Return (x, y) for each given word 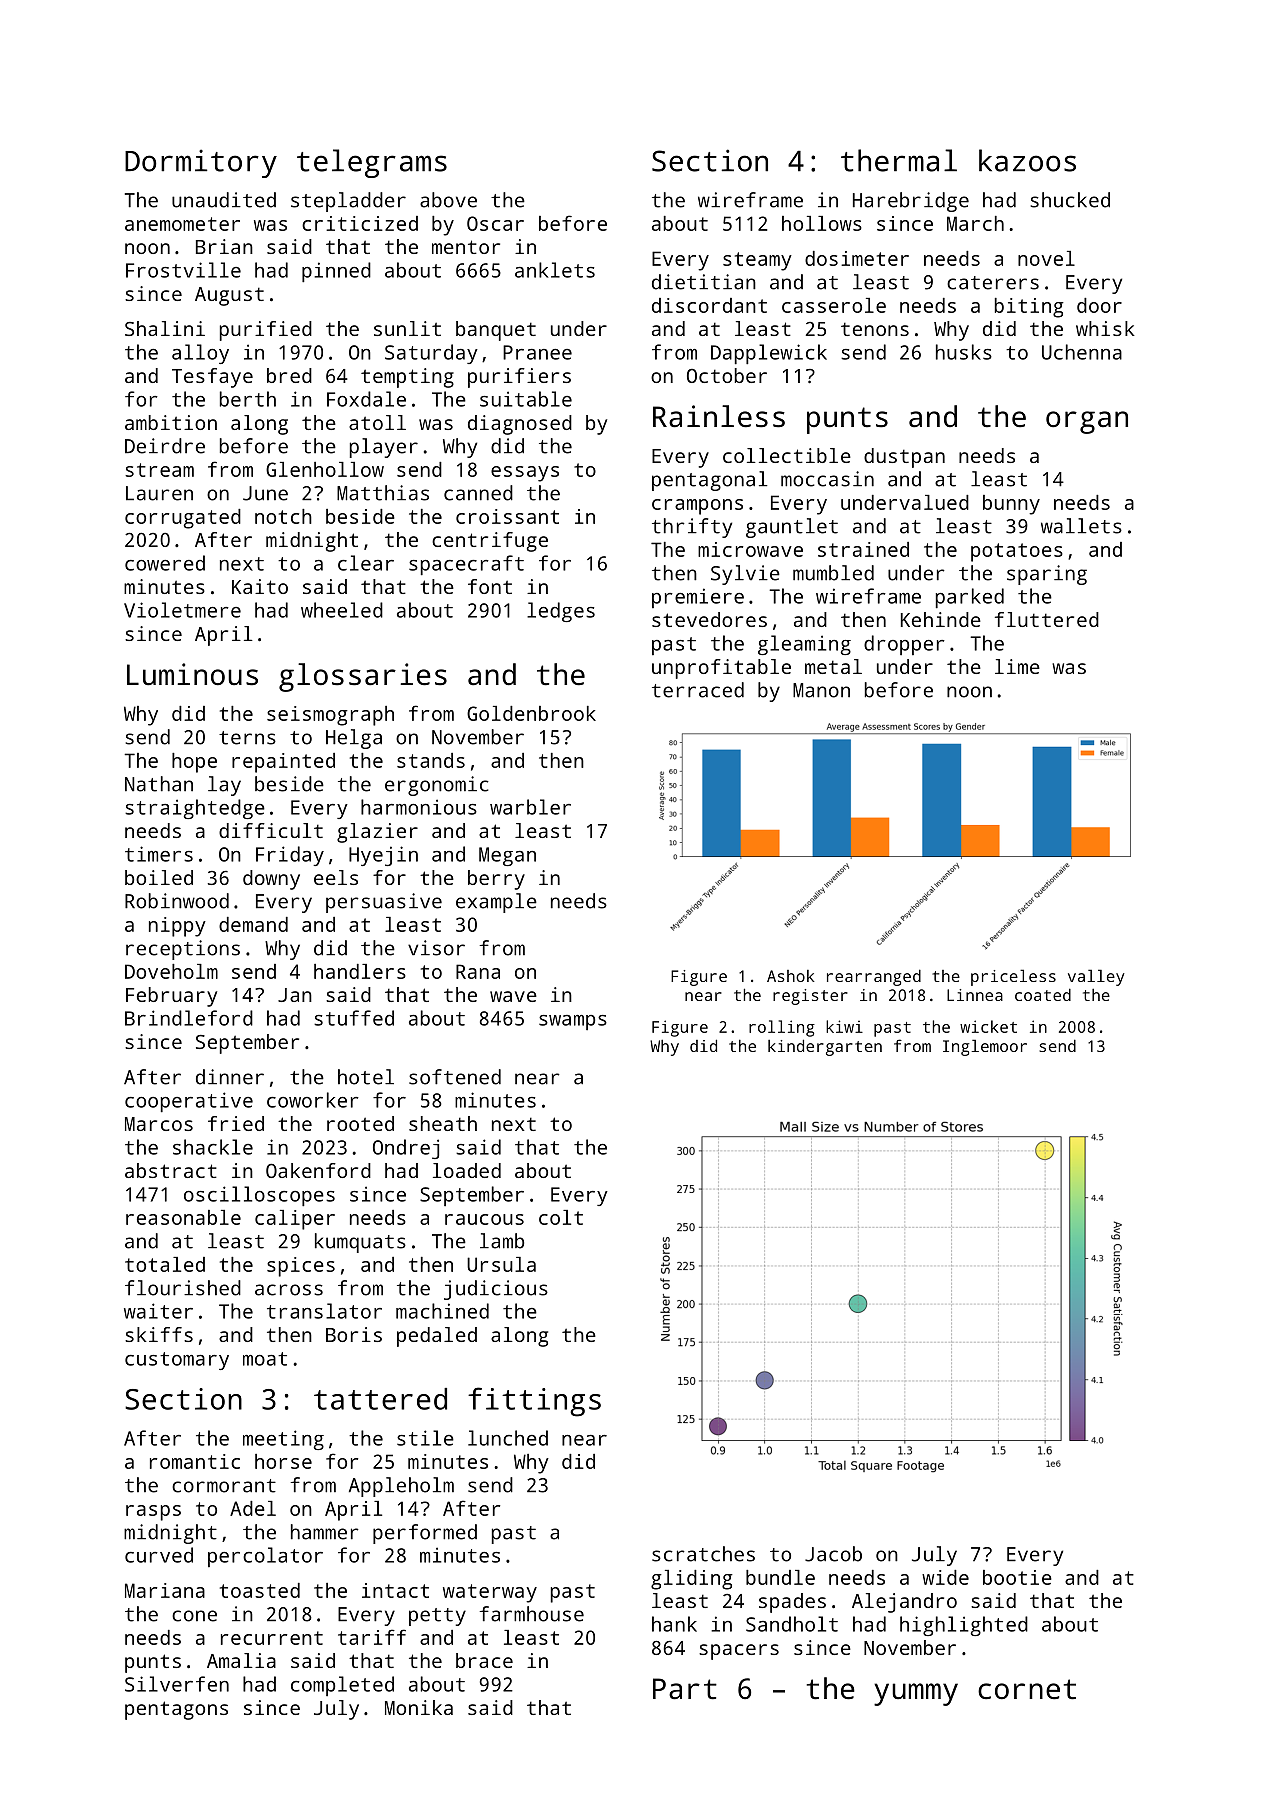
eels (336, 877)
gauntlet (792, 528)
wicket (988, 1026)
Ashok (791, 976)
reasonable (183, 1217)
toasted (260, 1590)
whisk (1105, 328)
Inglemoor (985, 1047)
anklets (555, 270)
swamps (573, 1022)
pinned (336, 272)
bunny (1011, 505)
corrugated (183, 519)
